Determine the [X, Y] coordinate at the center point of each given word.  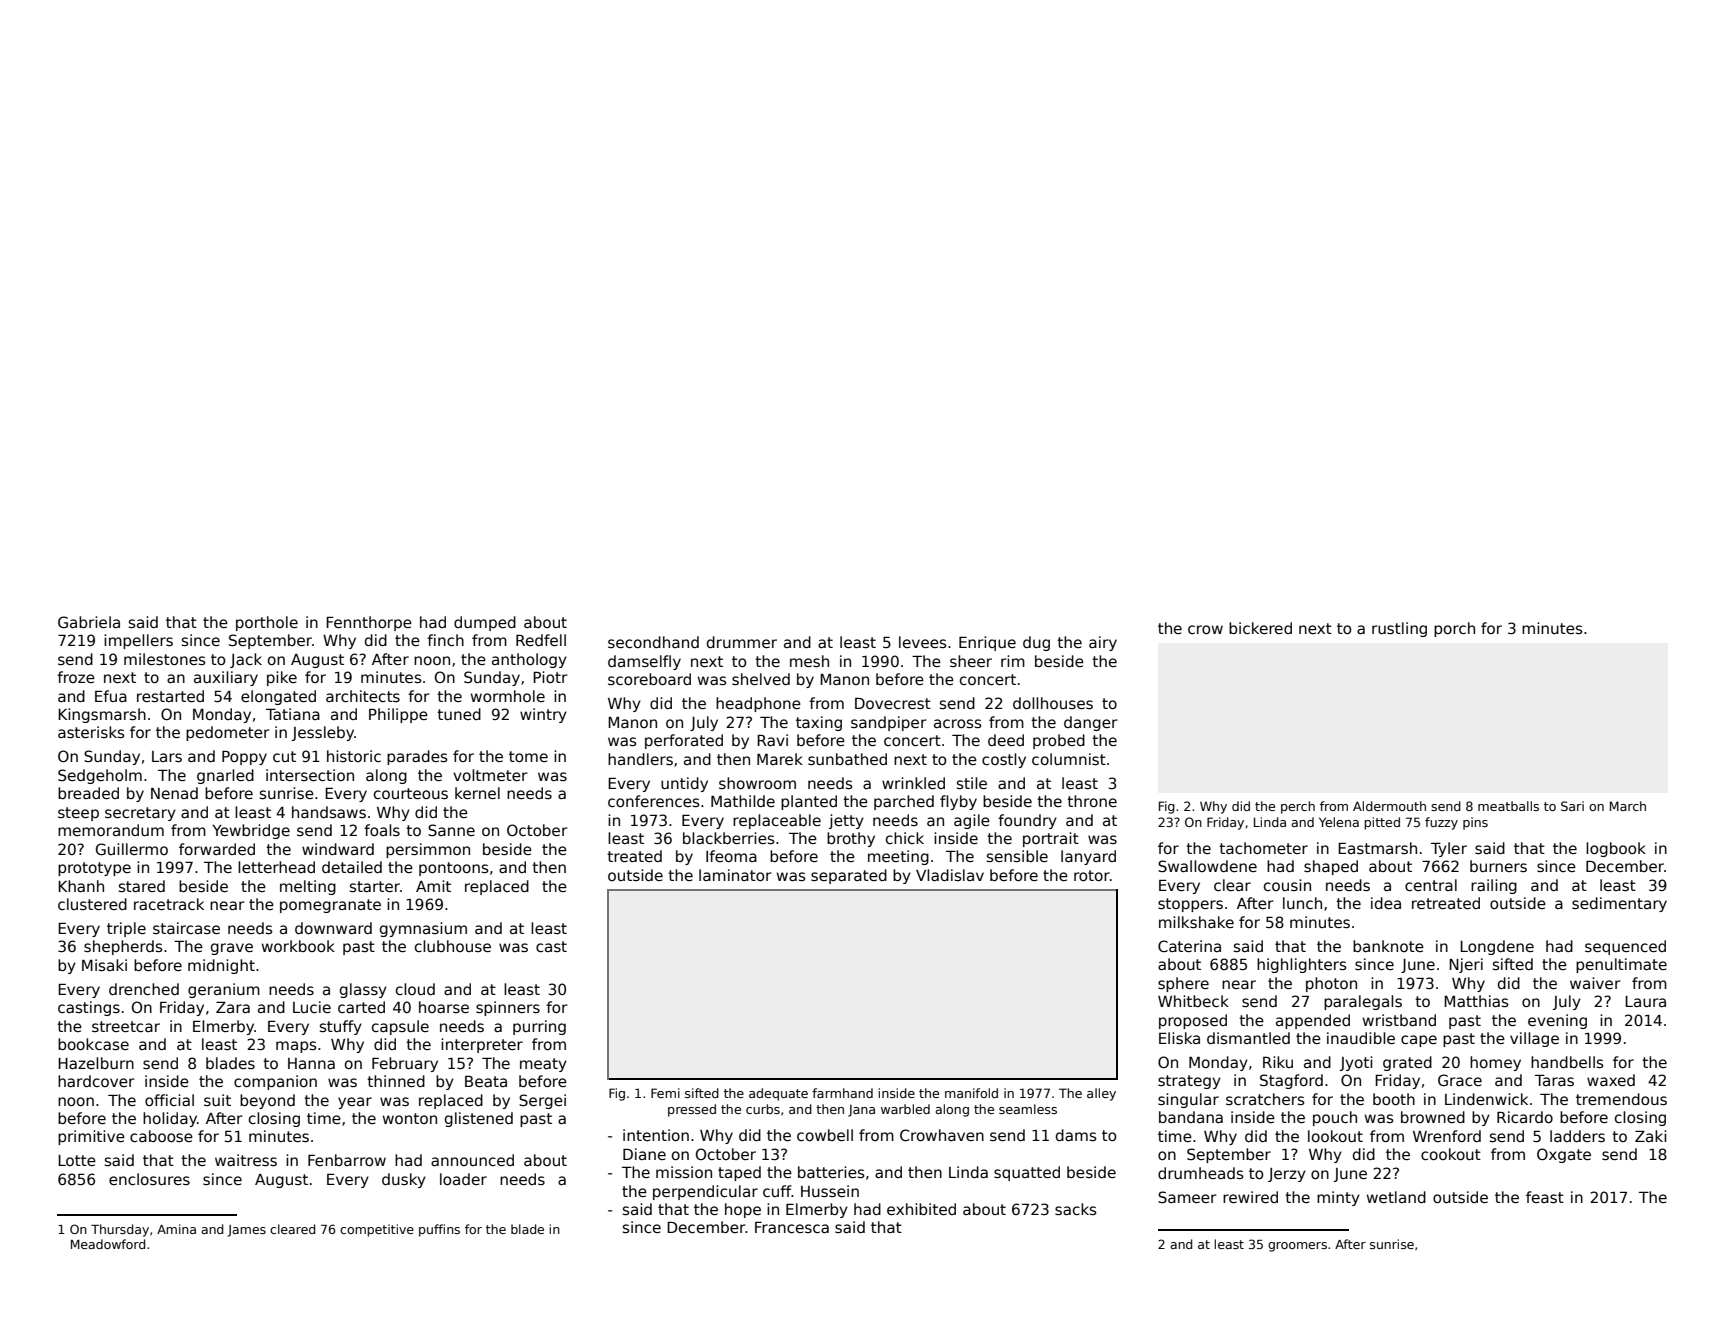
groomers [1297, 1247]
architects [363, 696]
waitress [246, 1160]
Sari [1572, 806]
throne [1092, 801]
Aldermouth [1389, 806]
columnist [1069, 759]
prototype [94, 869]
